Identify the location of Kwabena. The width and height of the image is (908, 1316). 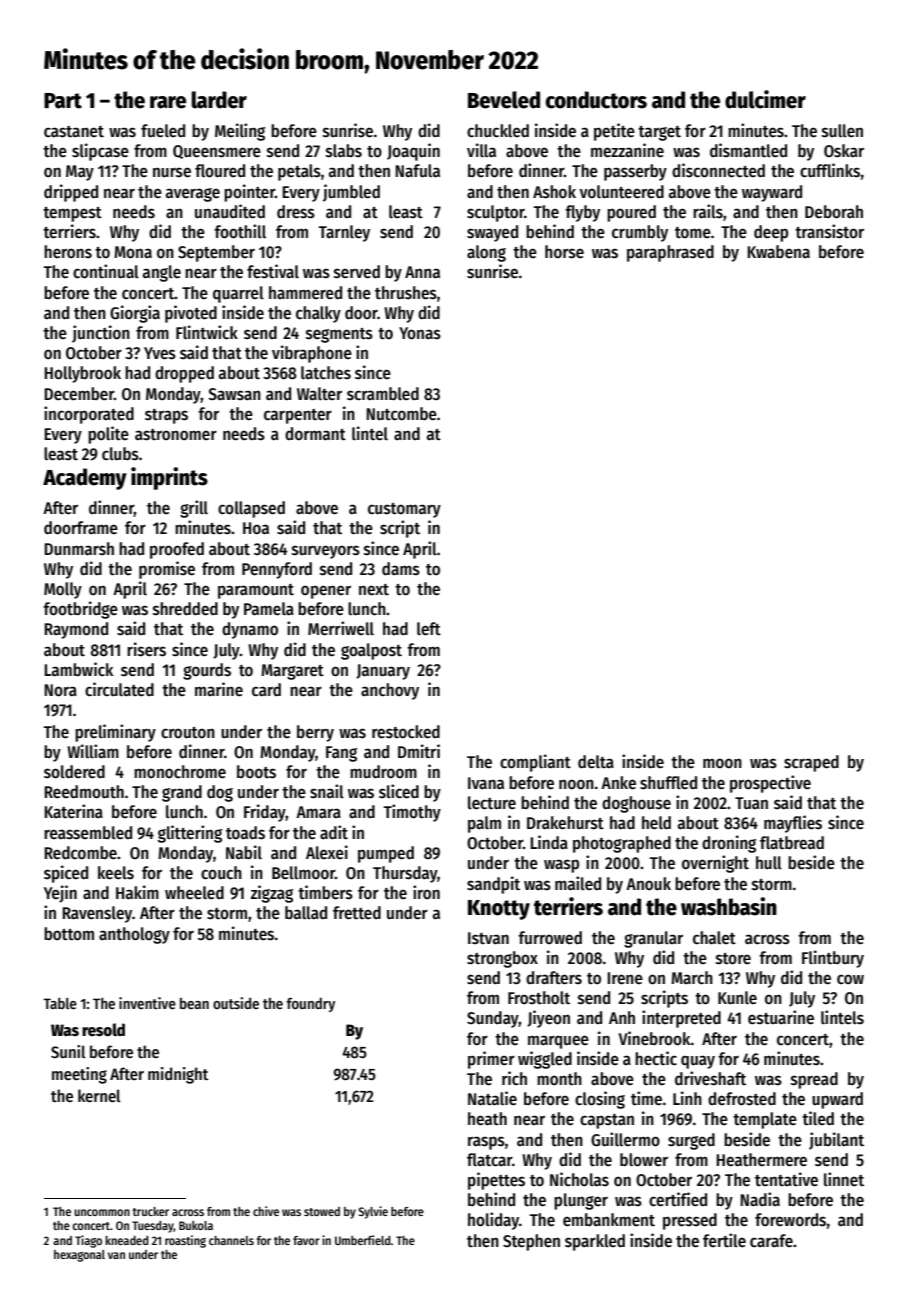
(778, 252).
